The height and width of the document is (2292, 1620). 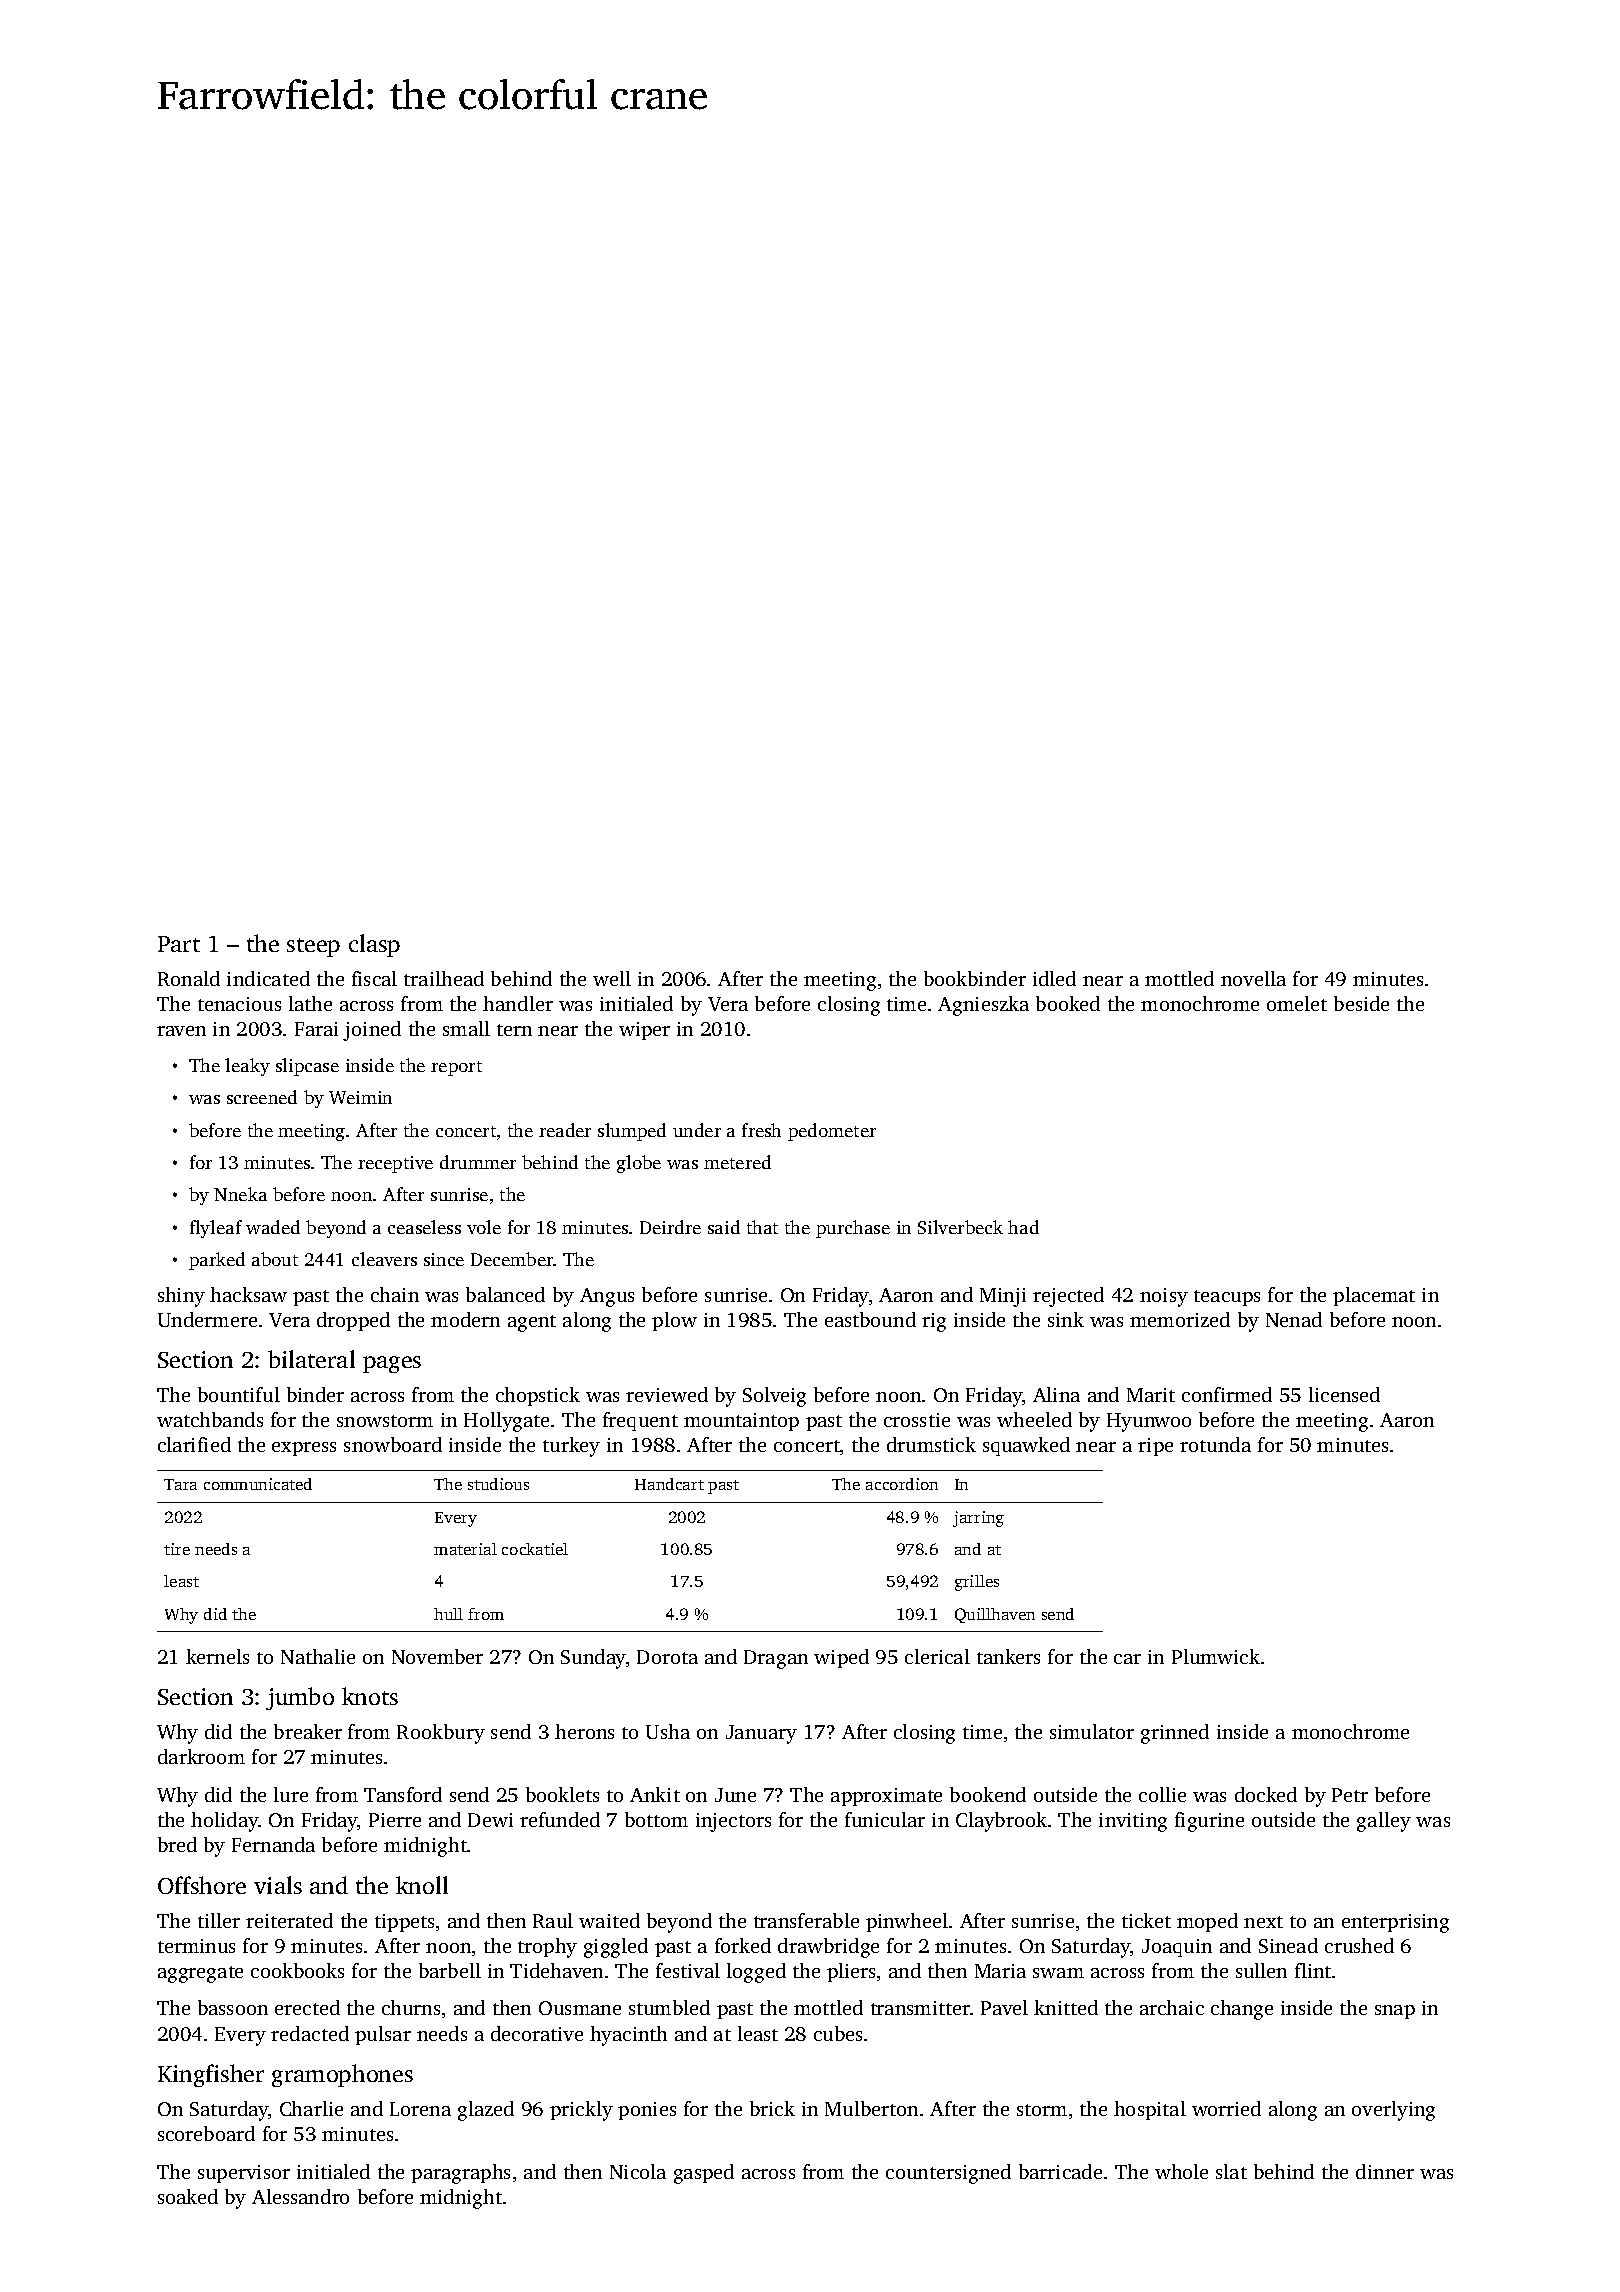 I want to click on tenacious, so click(x=239, y=1004).
